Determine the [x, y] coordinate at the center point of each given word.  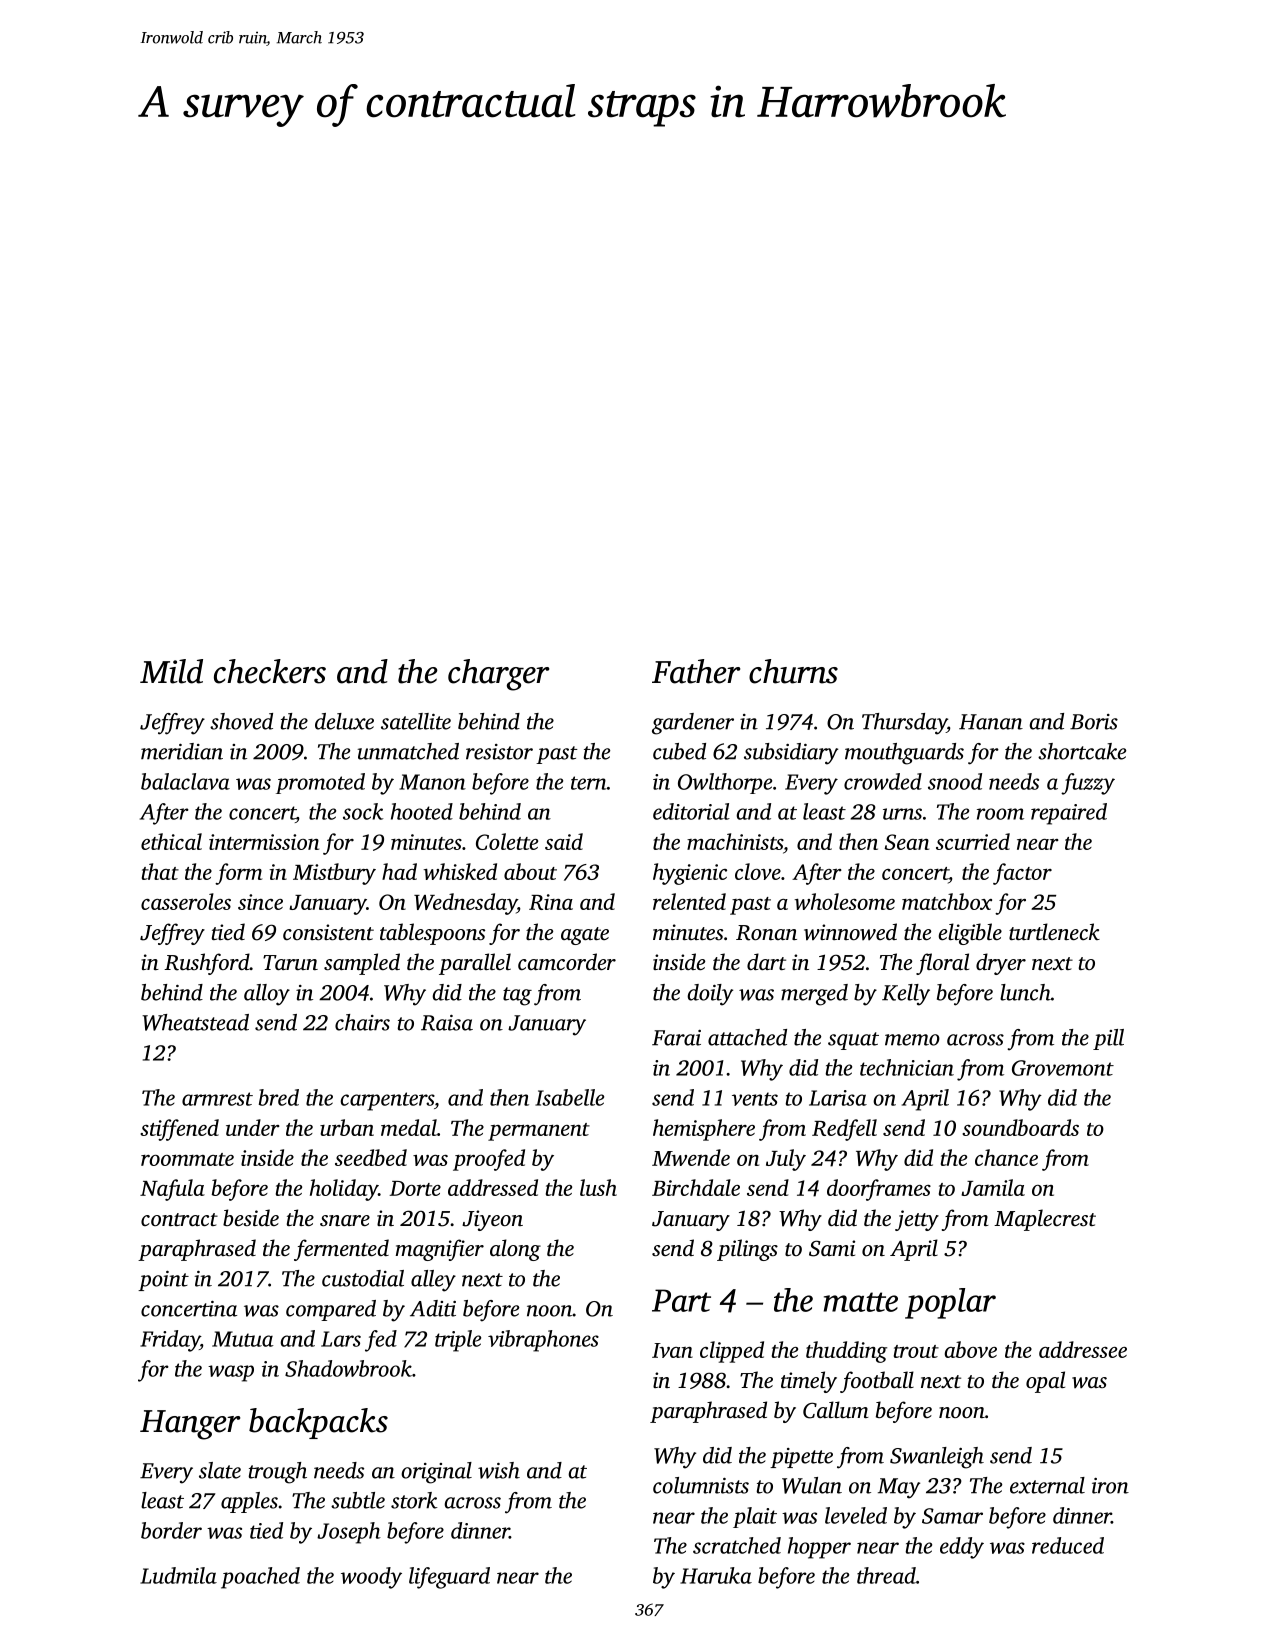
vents [755, 1099]
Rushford [207, 964]
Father [696, 671]
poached [260, 1578]
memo [912, 1040]
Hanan [991, 722]
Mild [171, 671]
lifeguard [449, 1578]
